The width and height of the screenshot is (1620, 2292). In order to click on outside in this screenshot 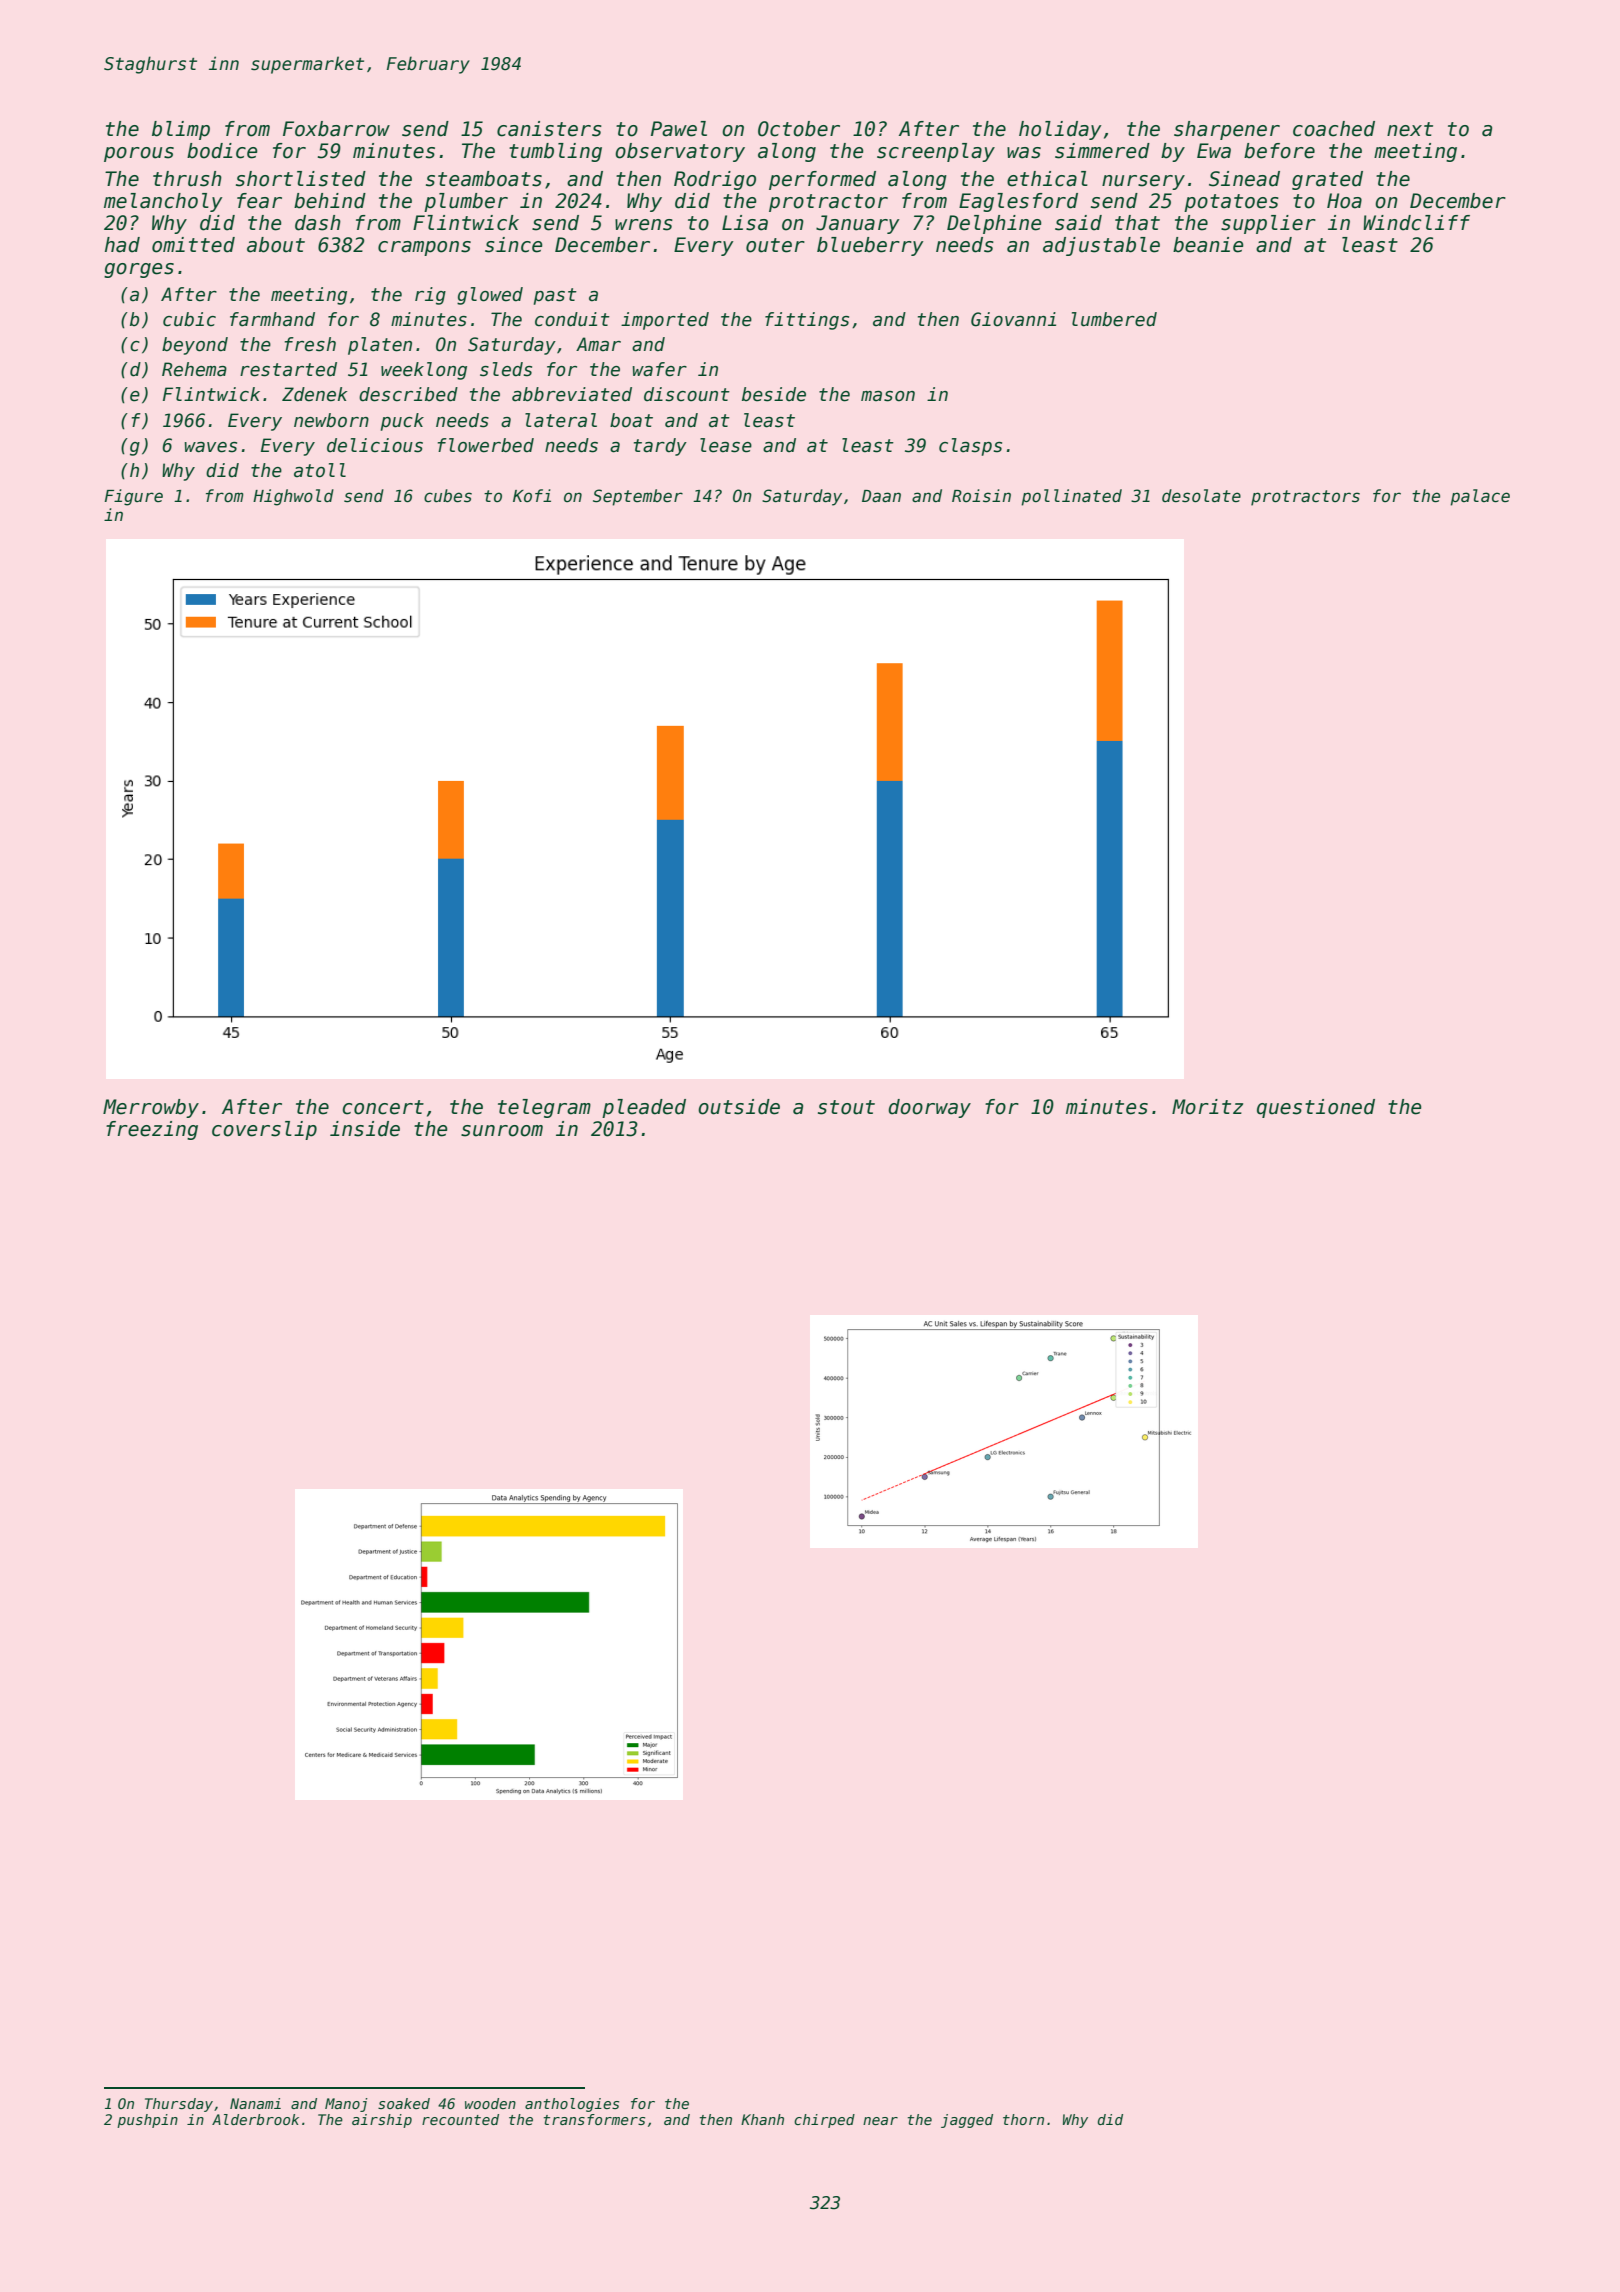, I will do `click(739, 1107)`.
